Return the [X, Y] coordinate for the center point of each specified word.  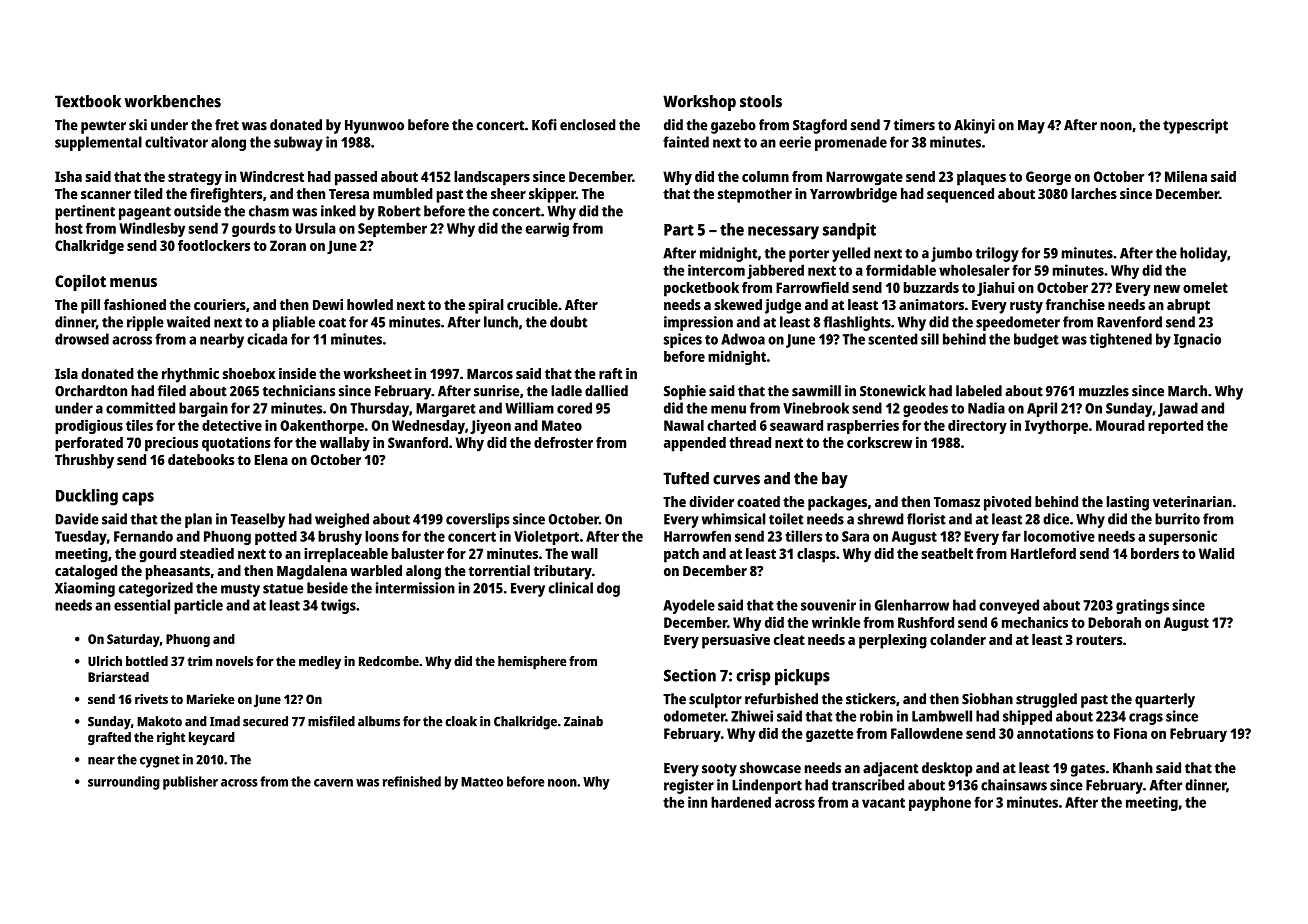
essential [142, 605]
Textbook [88, 101]
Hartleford [1043, 553]
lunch [501, 322]
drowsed [82, 339]
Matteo [482, 782]
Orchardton [91, 391]
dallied [606, 391]
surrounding [124, 783]
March [1187, 391]
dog [608, 589]
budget [1036, 340]
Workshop [699, 103]
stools [761, 101]
